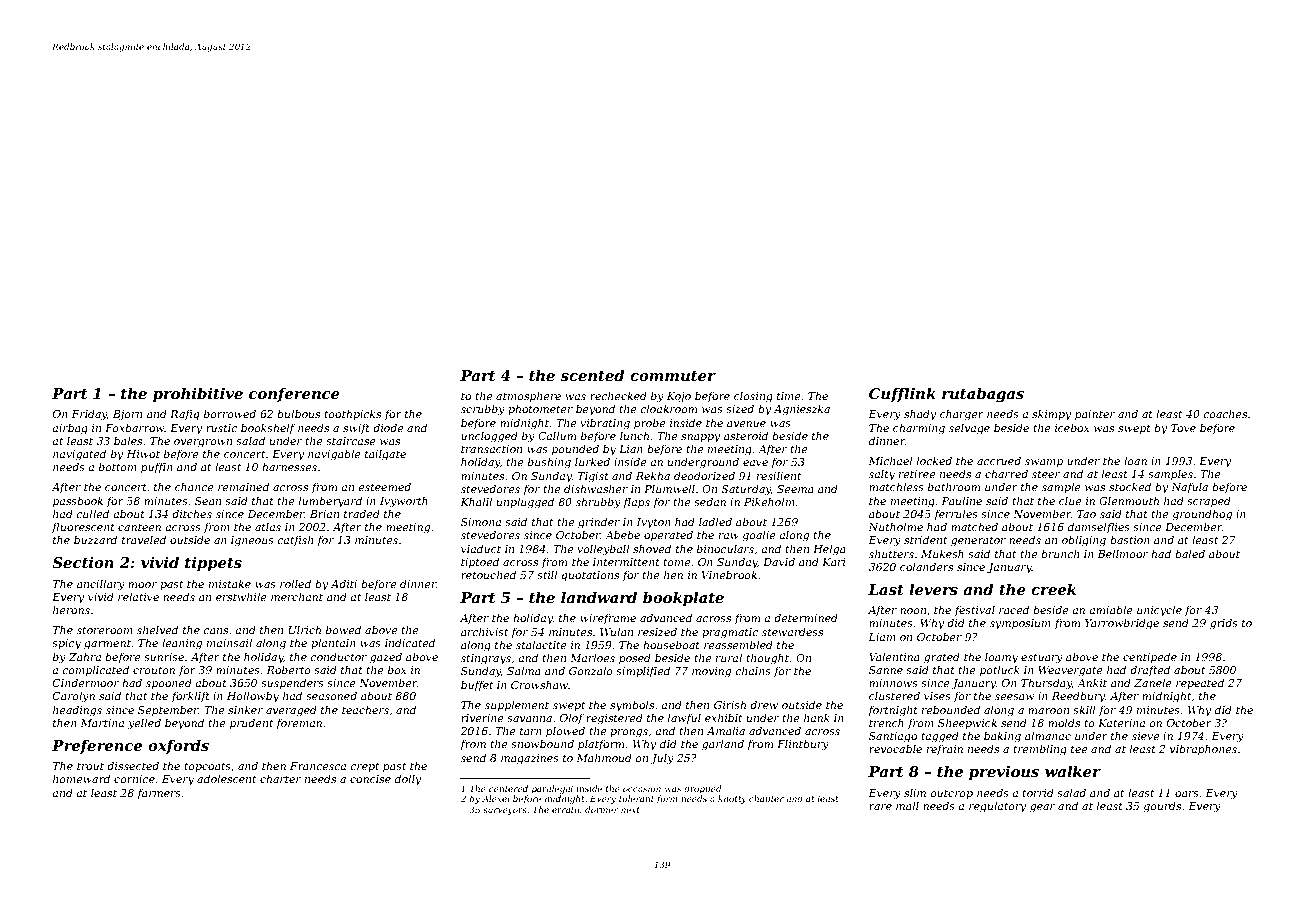  Describe the element at coordinates (673, 376) in the screenshot. I see `commuter` at that location.
